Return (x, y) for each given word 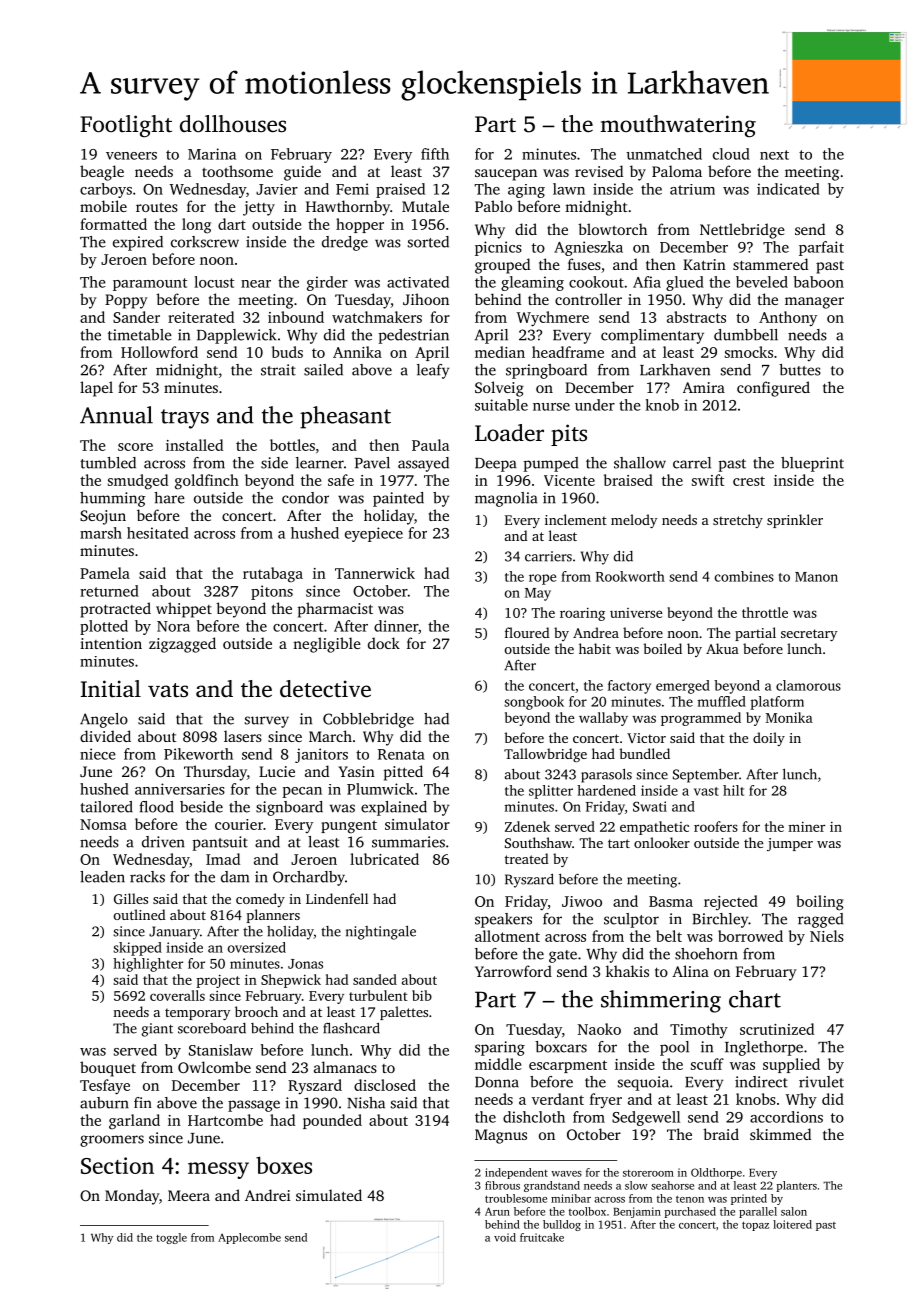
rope (542, 579)
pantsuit (220, 843)
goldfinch (207, 482)
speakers (503, 920)
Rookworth (630, 576)
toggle (171, 1238)
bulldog (562, 1225)
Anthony (788, 319)
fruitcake (542, 1237)
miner (806, 827)
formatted (113, 224)
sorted (428, 242)
